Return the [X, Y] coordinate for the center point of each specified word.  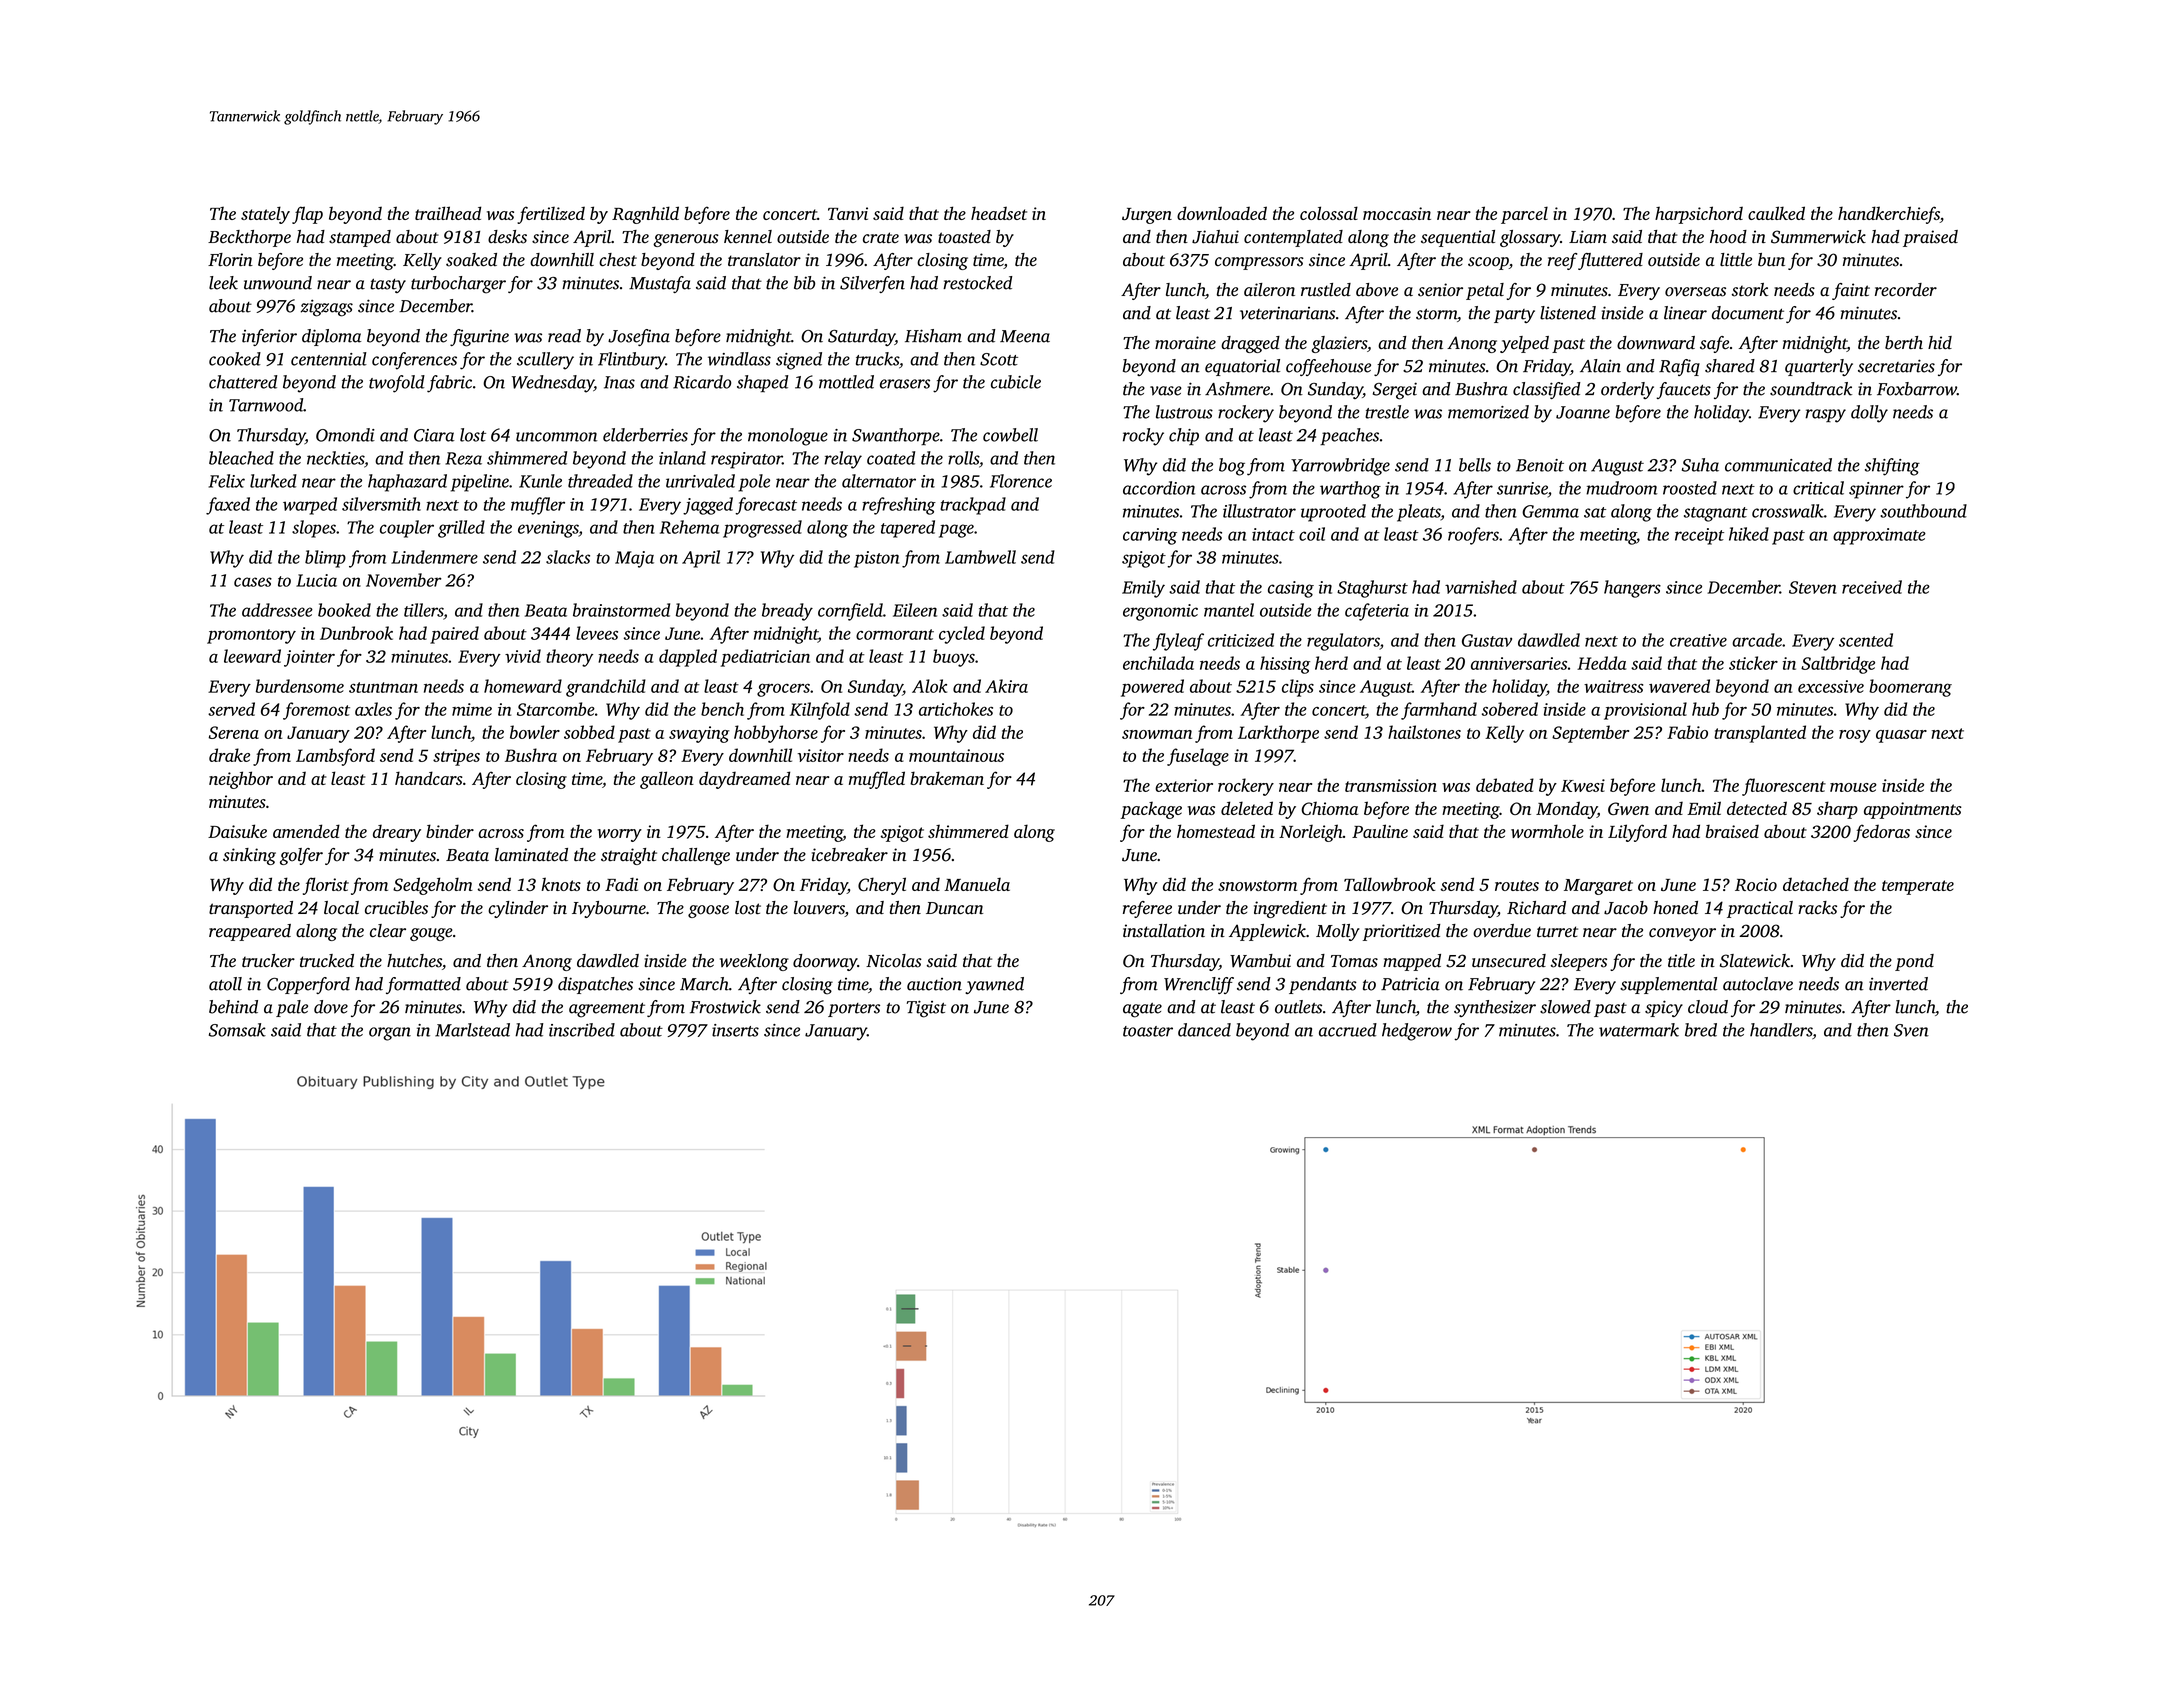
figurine [479, 338]
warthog [1350, 490]
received [1872, 587]
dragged [1250, 344]
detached [1816, 884]
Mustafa [660, 284]
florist [326, 886]
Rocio [1756, 884]
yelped [1524, 344]
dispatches [595, 985]
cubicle [1016, 382]
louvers [819, 909]
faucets [1683, 390]
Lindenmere [434, 557]
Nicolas [894, 961]
